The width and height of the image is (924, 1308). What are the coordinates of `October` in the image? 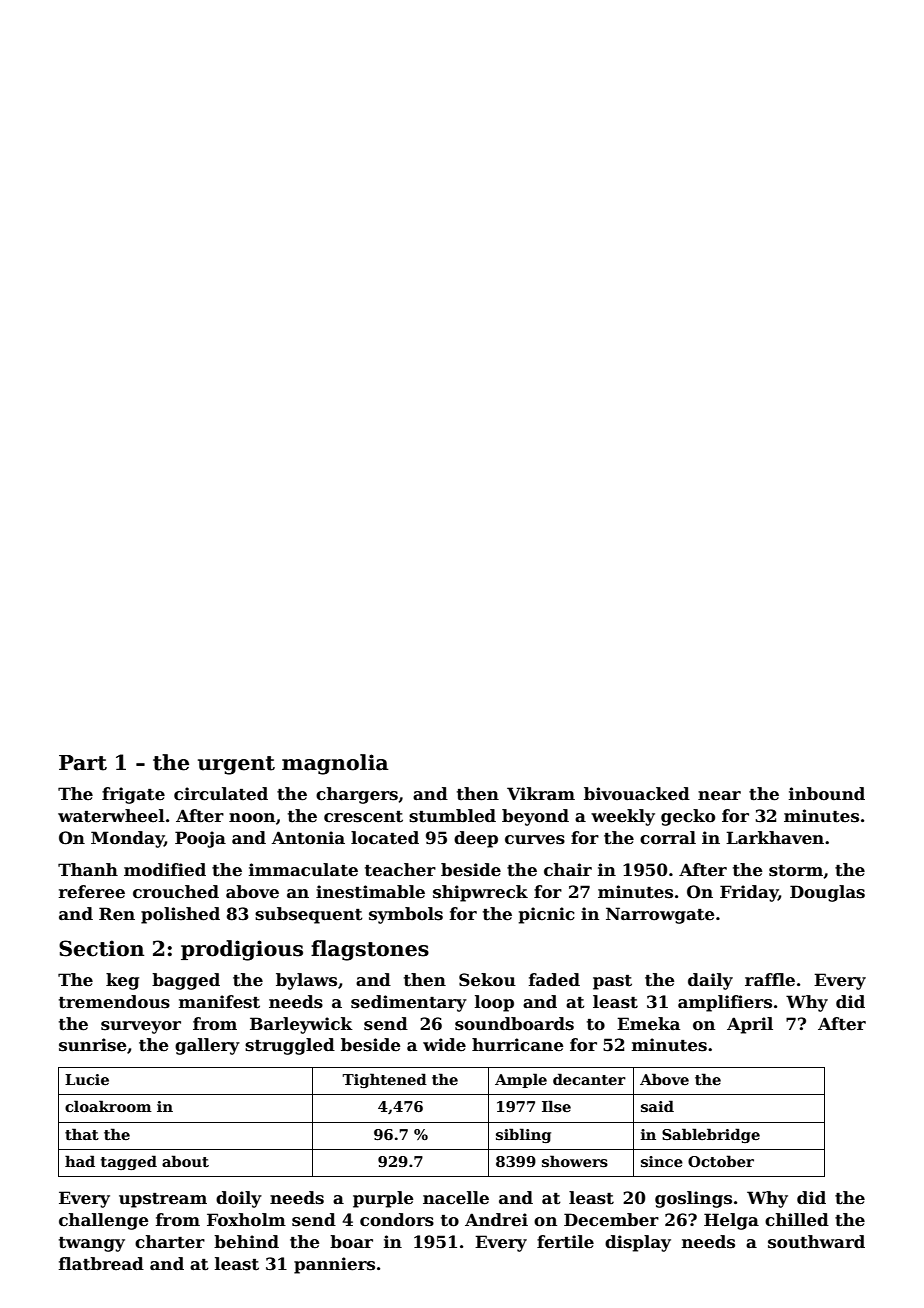 It's located at (721, 1161).
